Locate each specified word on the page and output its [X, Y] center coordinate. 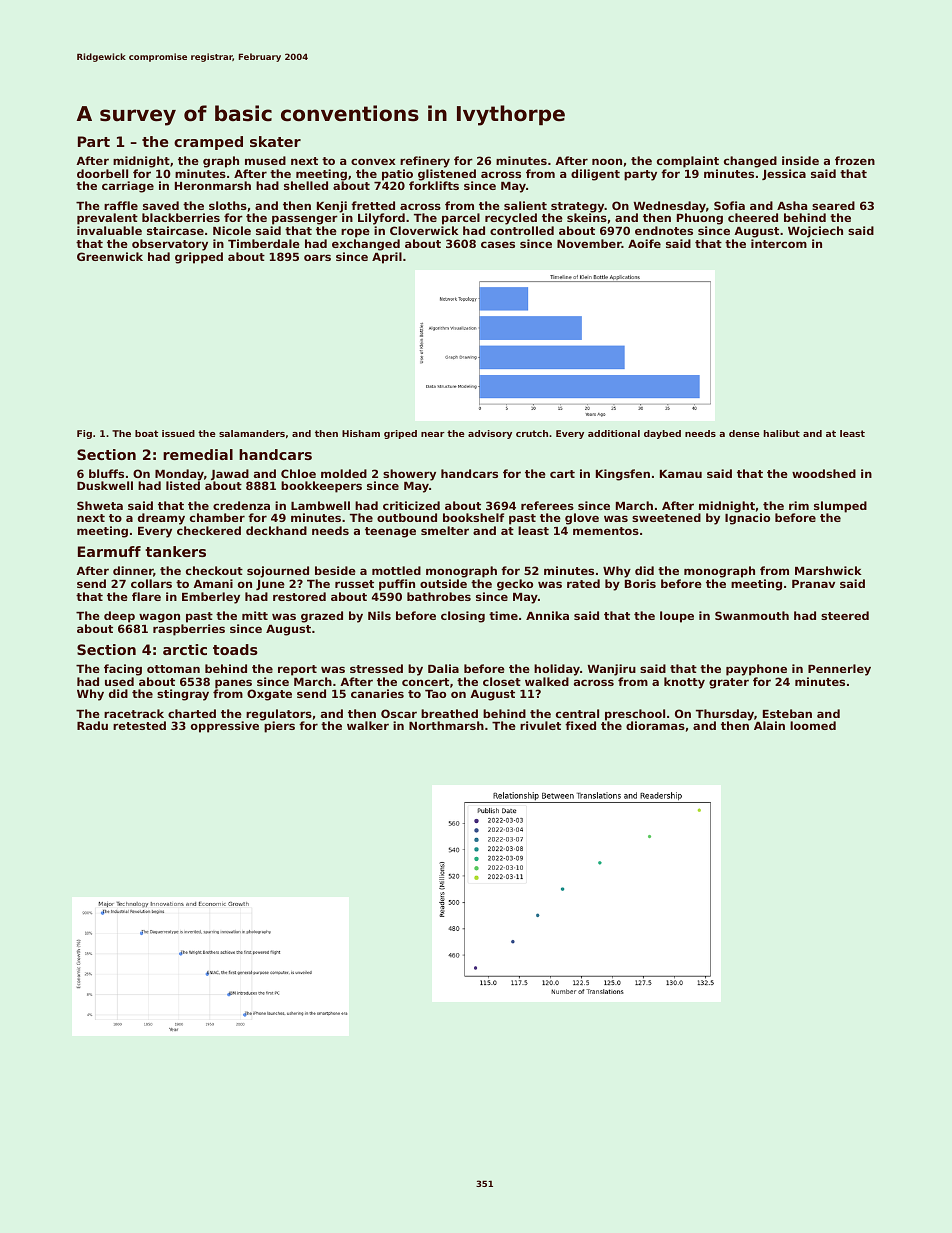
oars [317, 257]
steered [845, 615]
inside [800, 160]
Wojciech [815, 232]
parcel [461, 219]
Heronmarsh [213, 185]
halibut [782, 433]
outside [443, 583]
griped [400, 434]
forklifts [434, 186]
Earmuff [109, 551]
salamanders [252, 433]
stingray [183, 695]
